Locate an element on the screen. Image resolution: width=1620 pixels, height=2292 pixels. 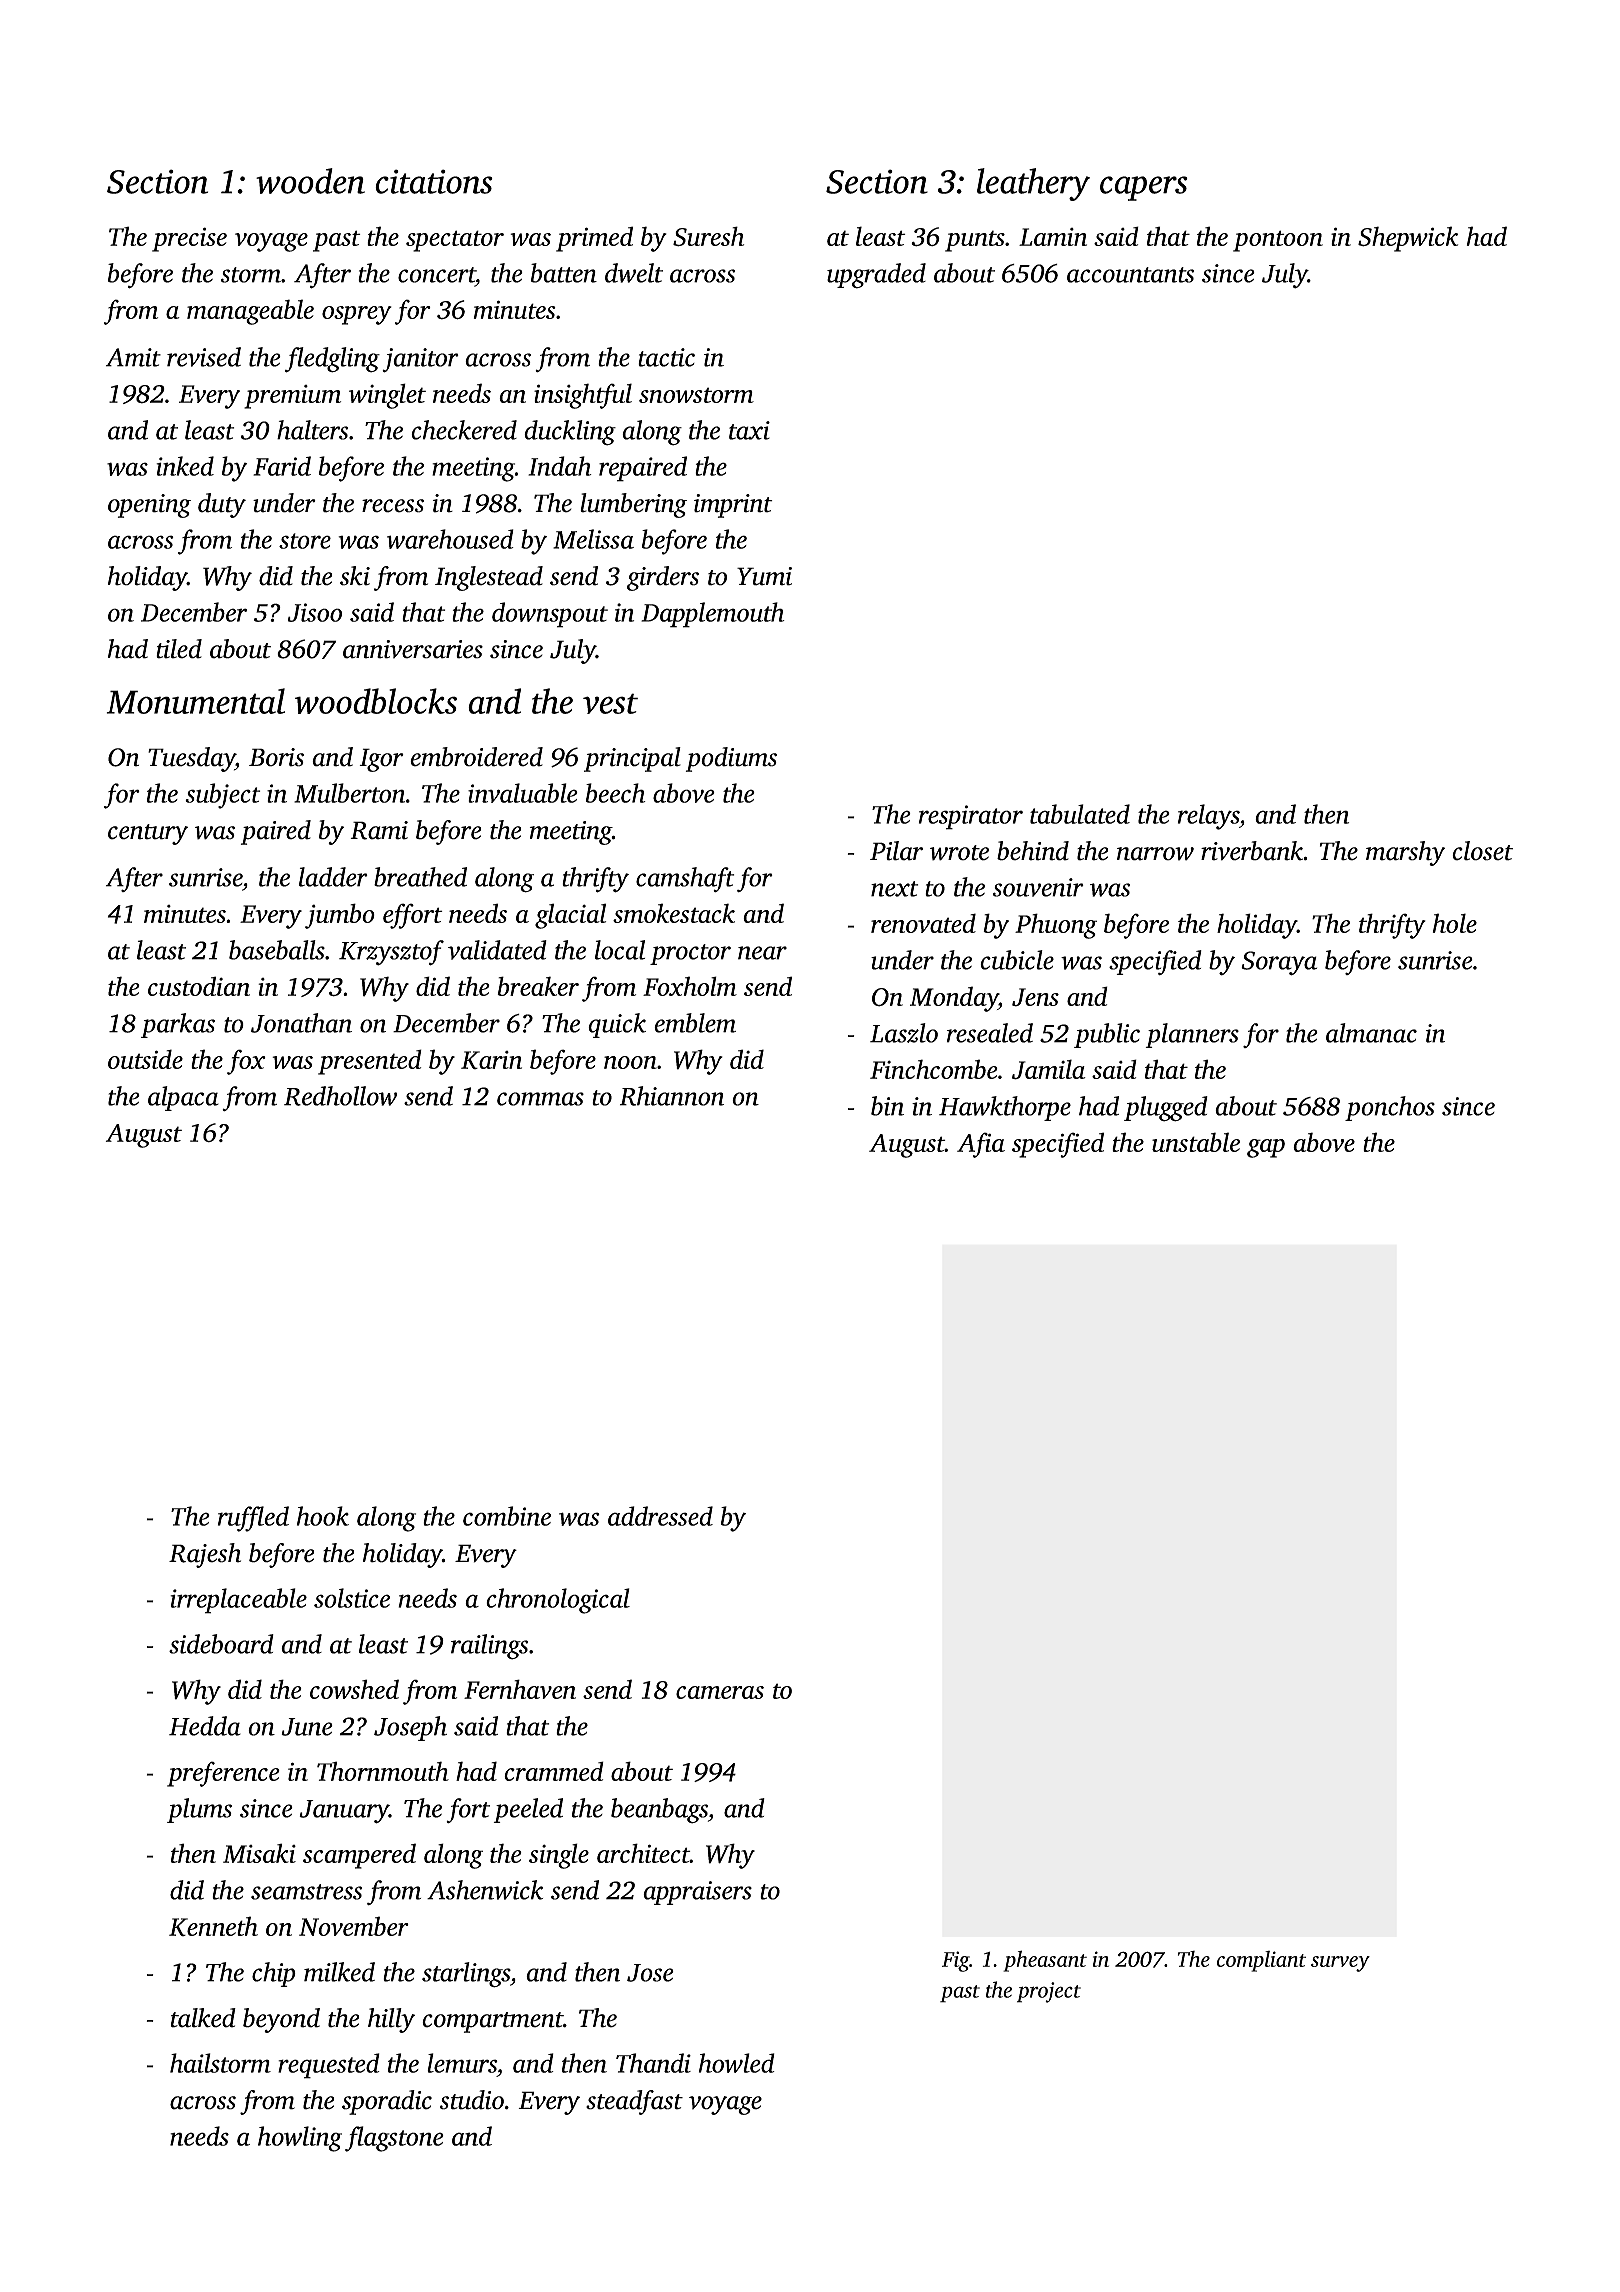
riverbank is located at coordinates (1252, 851).
